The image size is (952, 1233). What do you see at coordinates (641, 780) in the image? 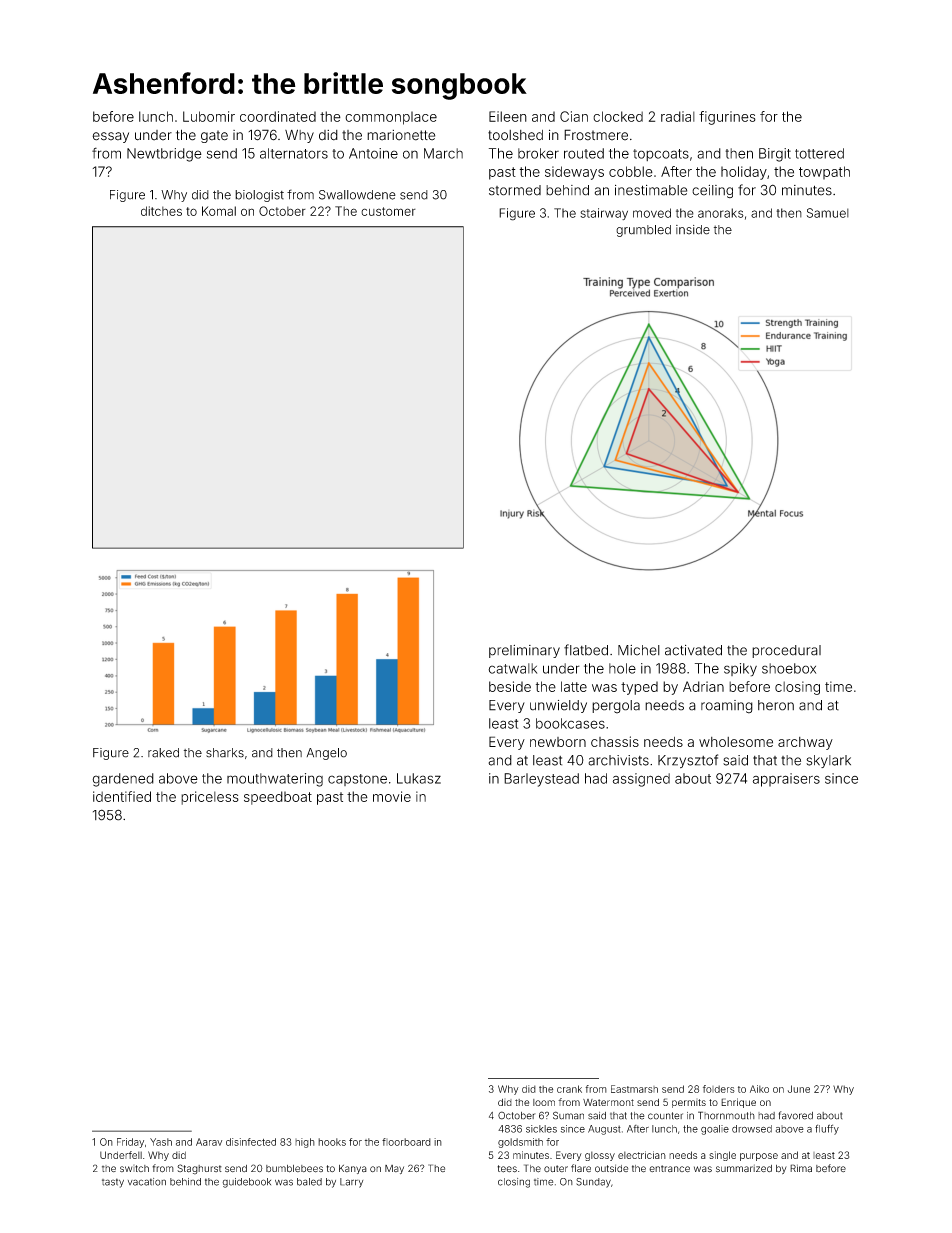
I see `assigned` at bounding box center [641, 780].
